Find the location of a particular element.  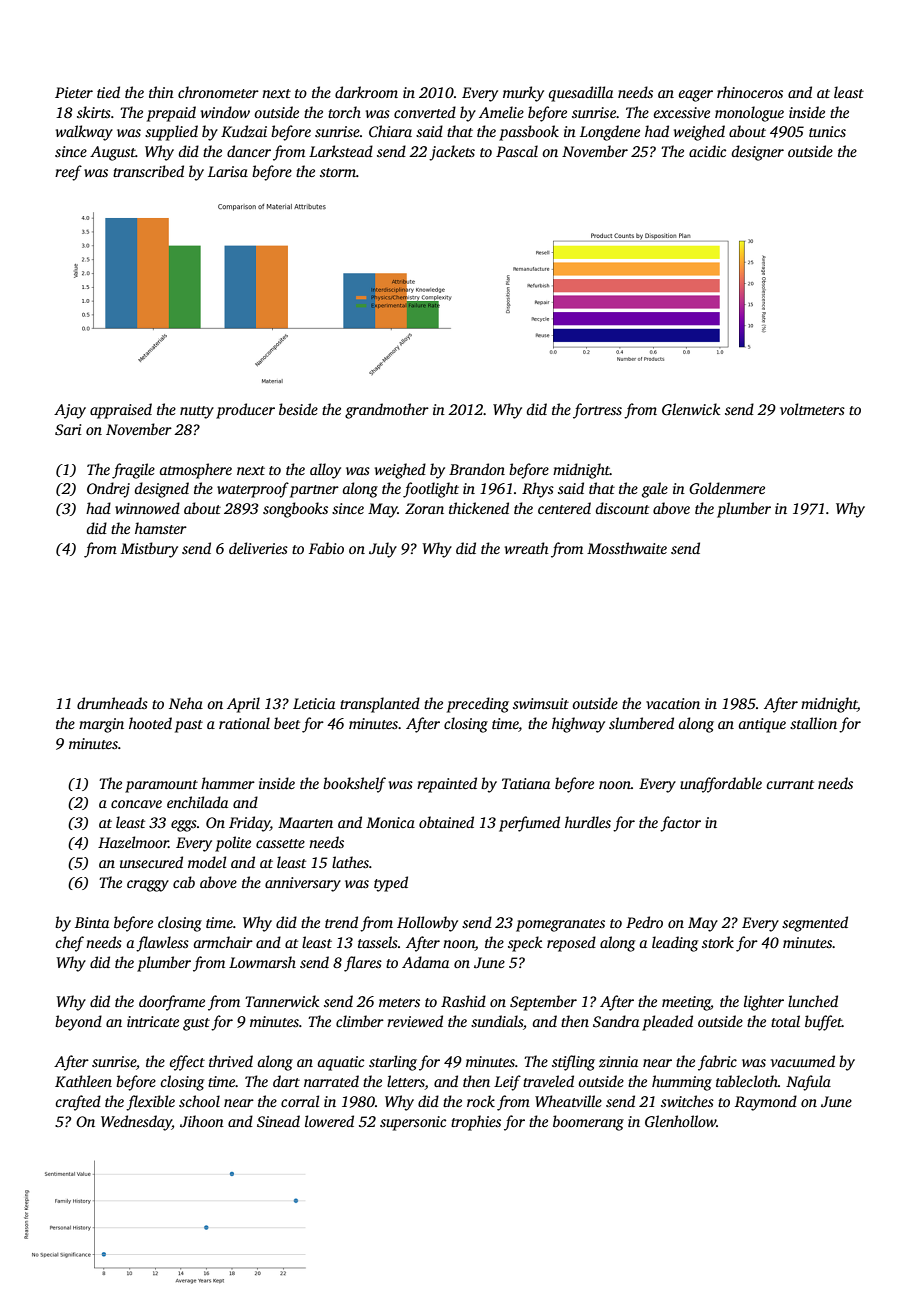

Longdene is located at coordinates (610, 133).
